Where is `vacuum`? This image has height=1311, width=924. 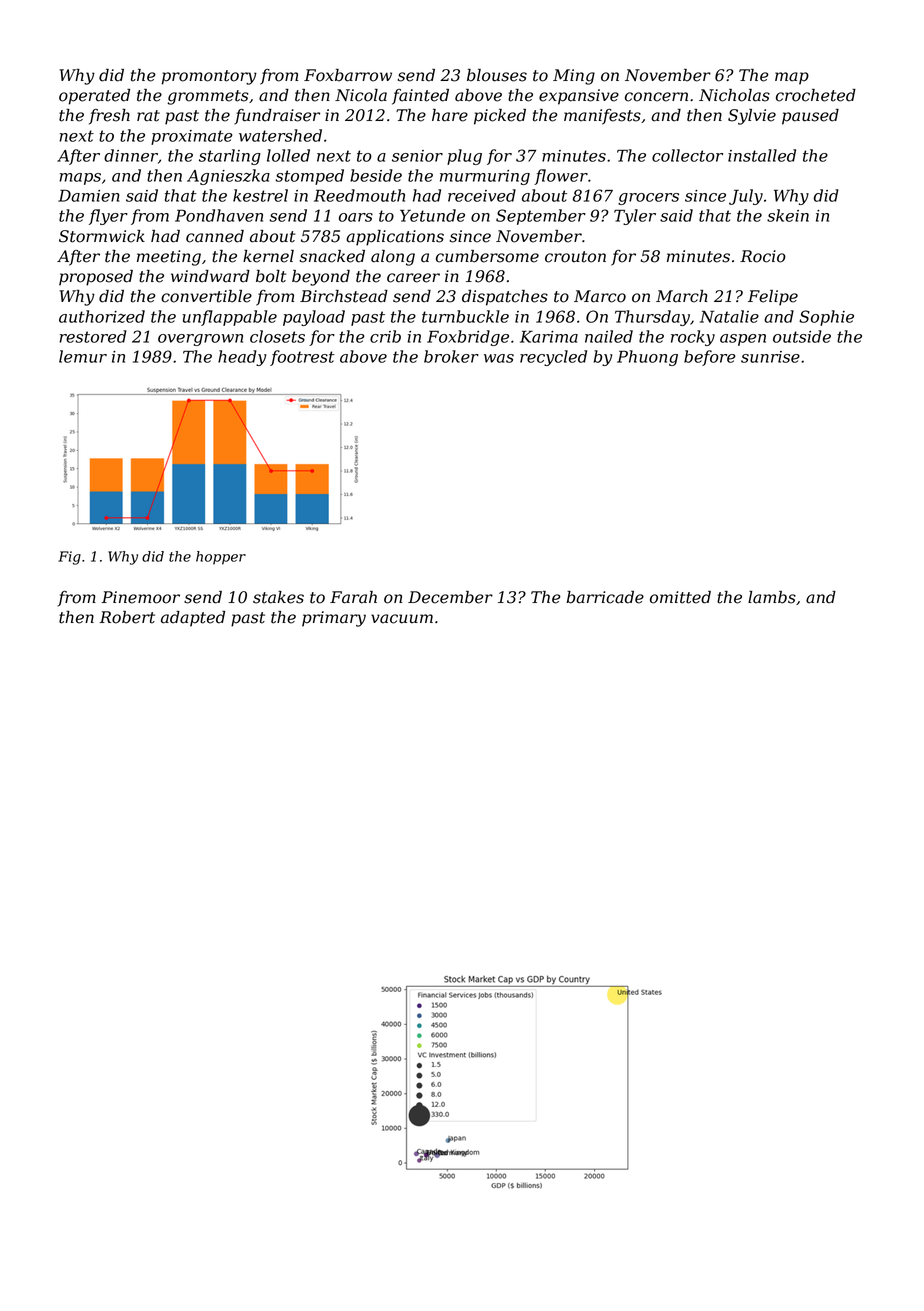
vacuum is located at coordinates (402, 619).
